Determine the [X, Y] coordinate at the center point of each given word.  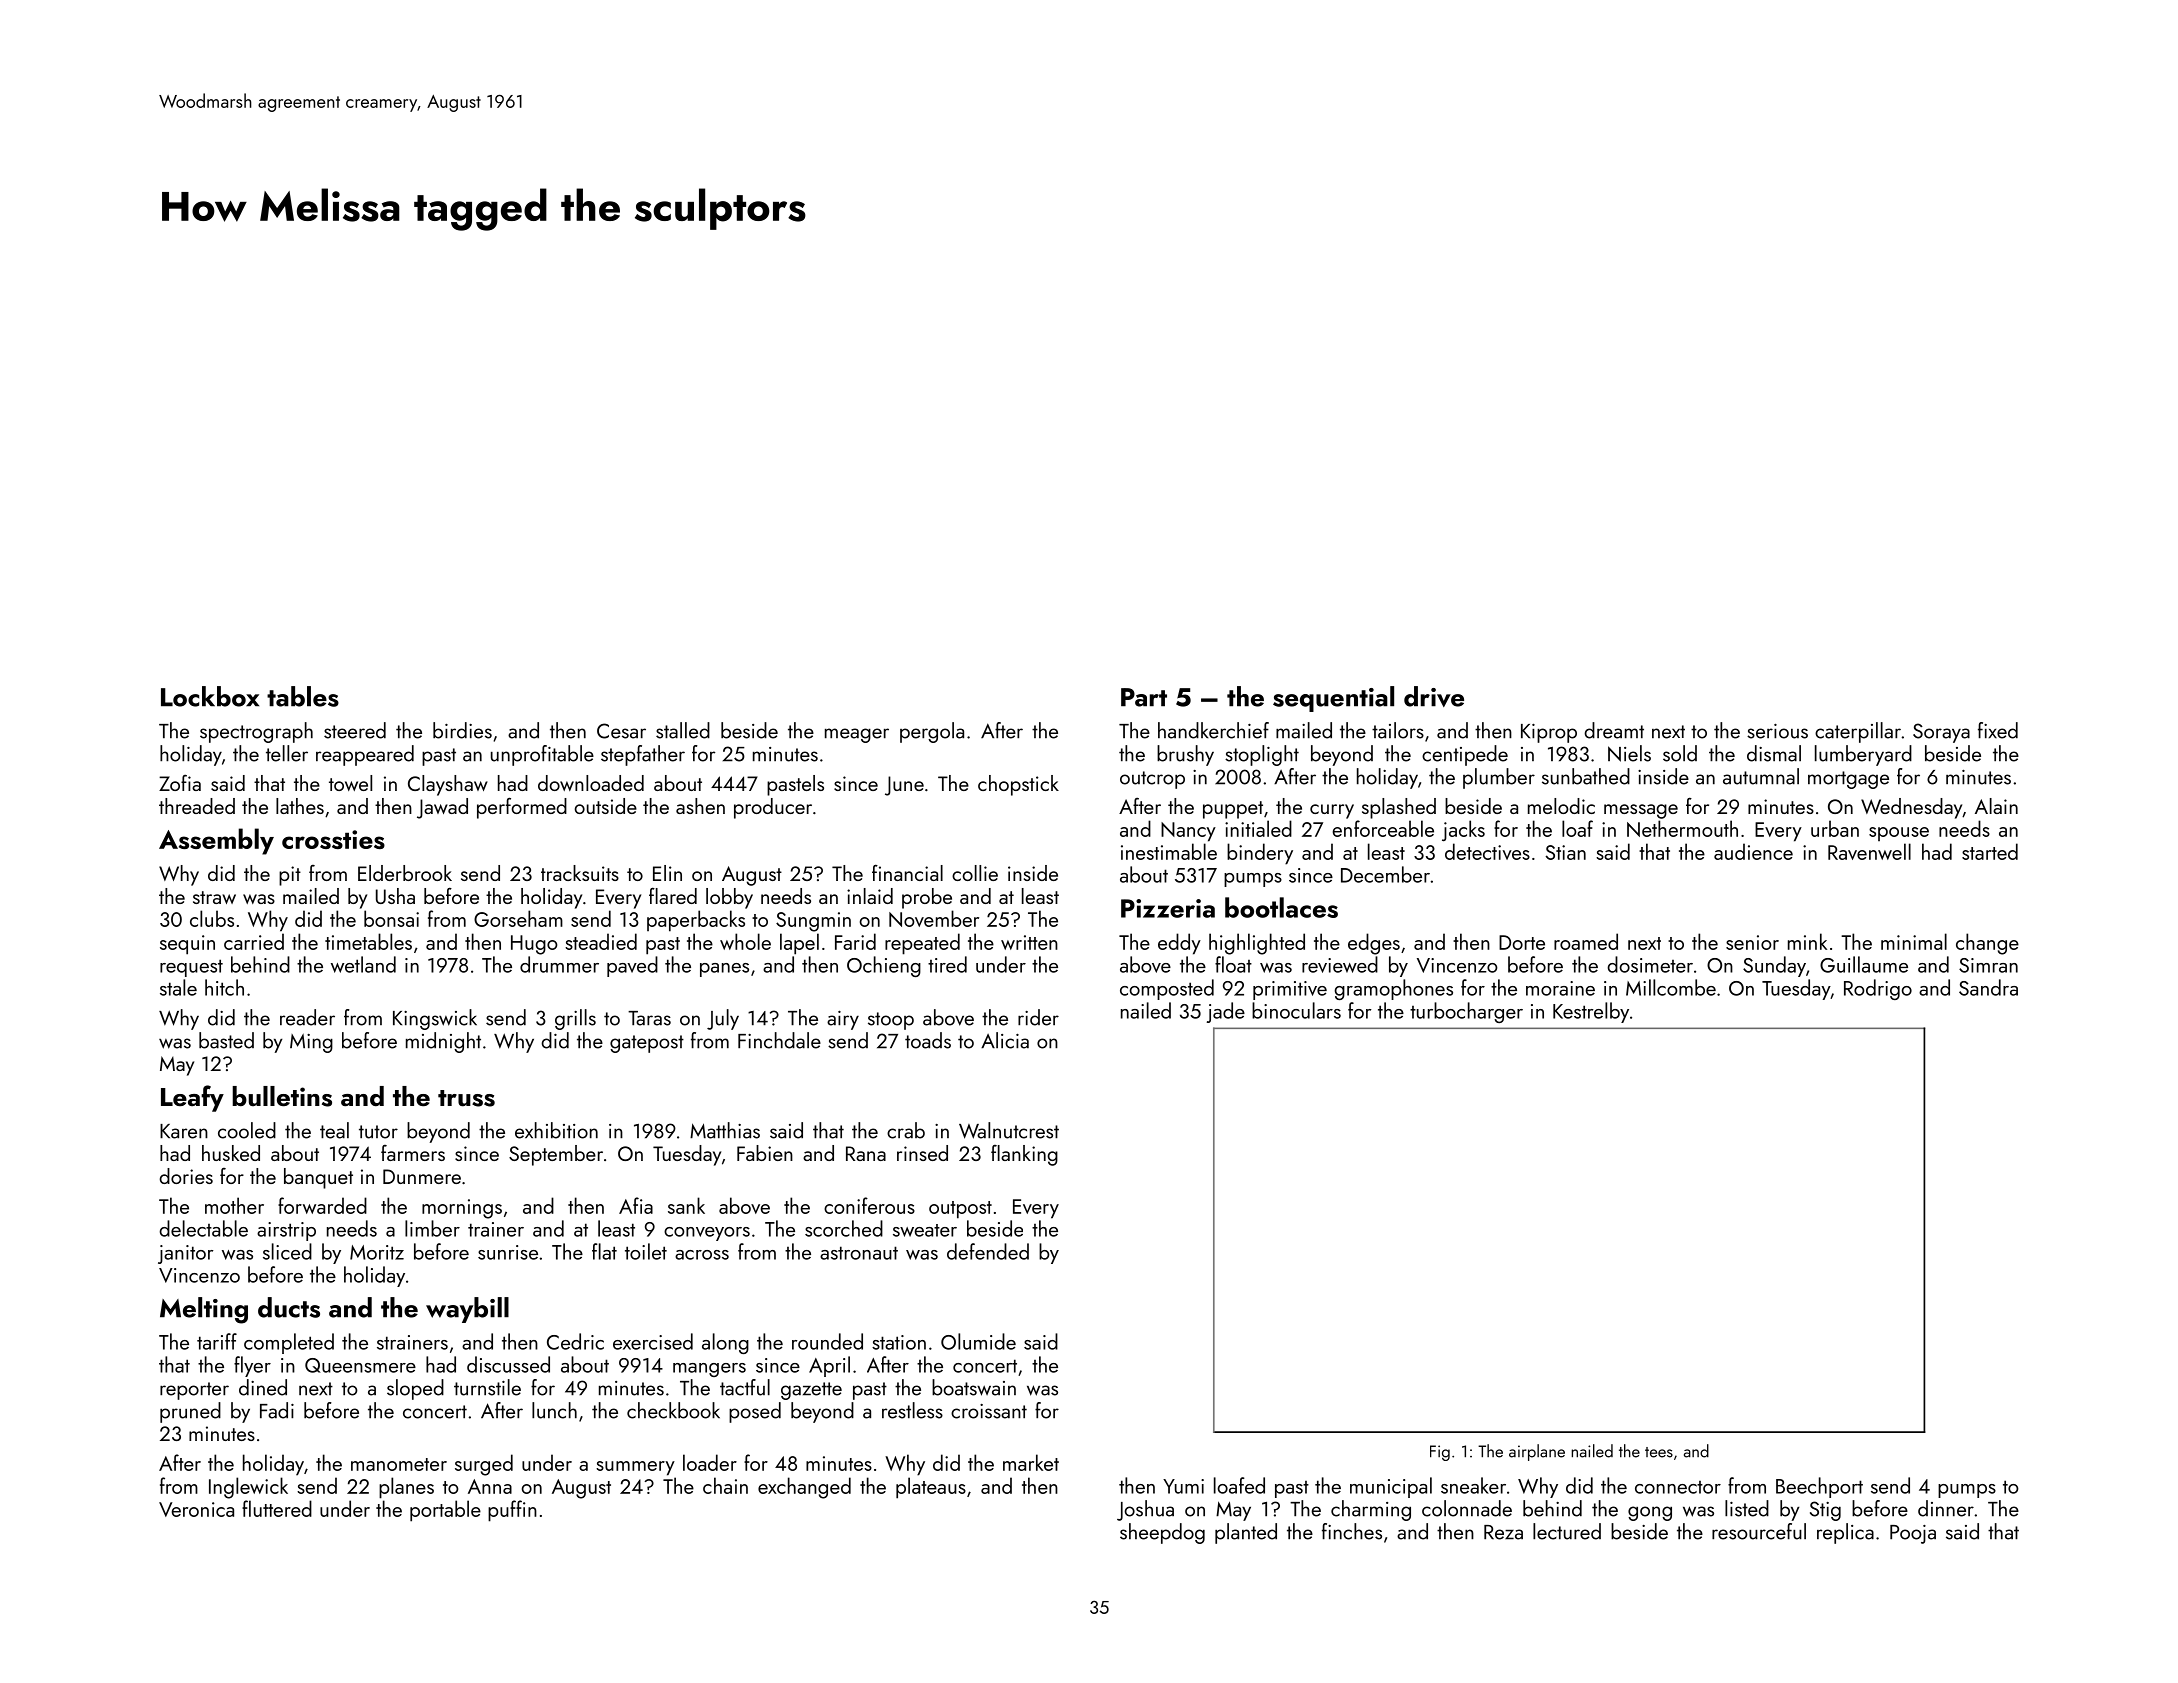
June [904, 786]
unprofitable [542, 755]
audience [1753, 851]
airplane [1537, 1452]
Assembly [216, 841]
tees [1659, 1452]
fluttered [277, 1508]
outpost [960, 1210]
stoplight [1262, 755]
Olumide [978, 1341]
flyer [252, 1366]
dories [186, 1176]
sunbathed [1586, 776]
